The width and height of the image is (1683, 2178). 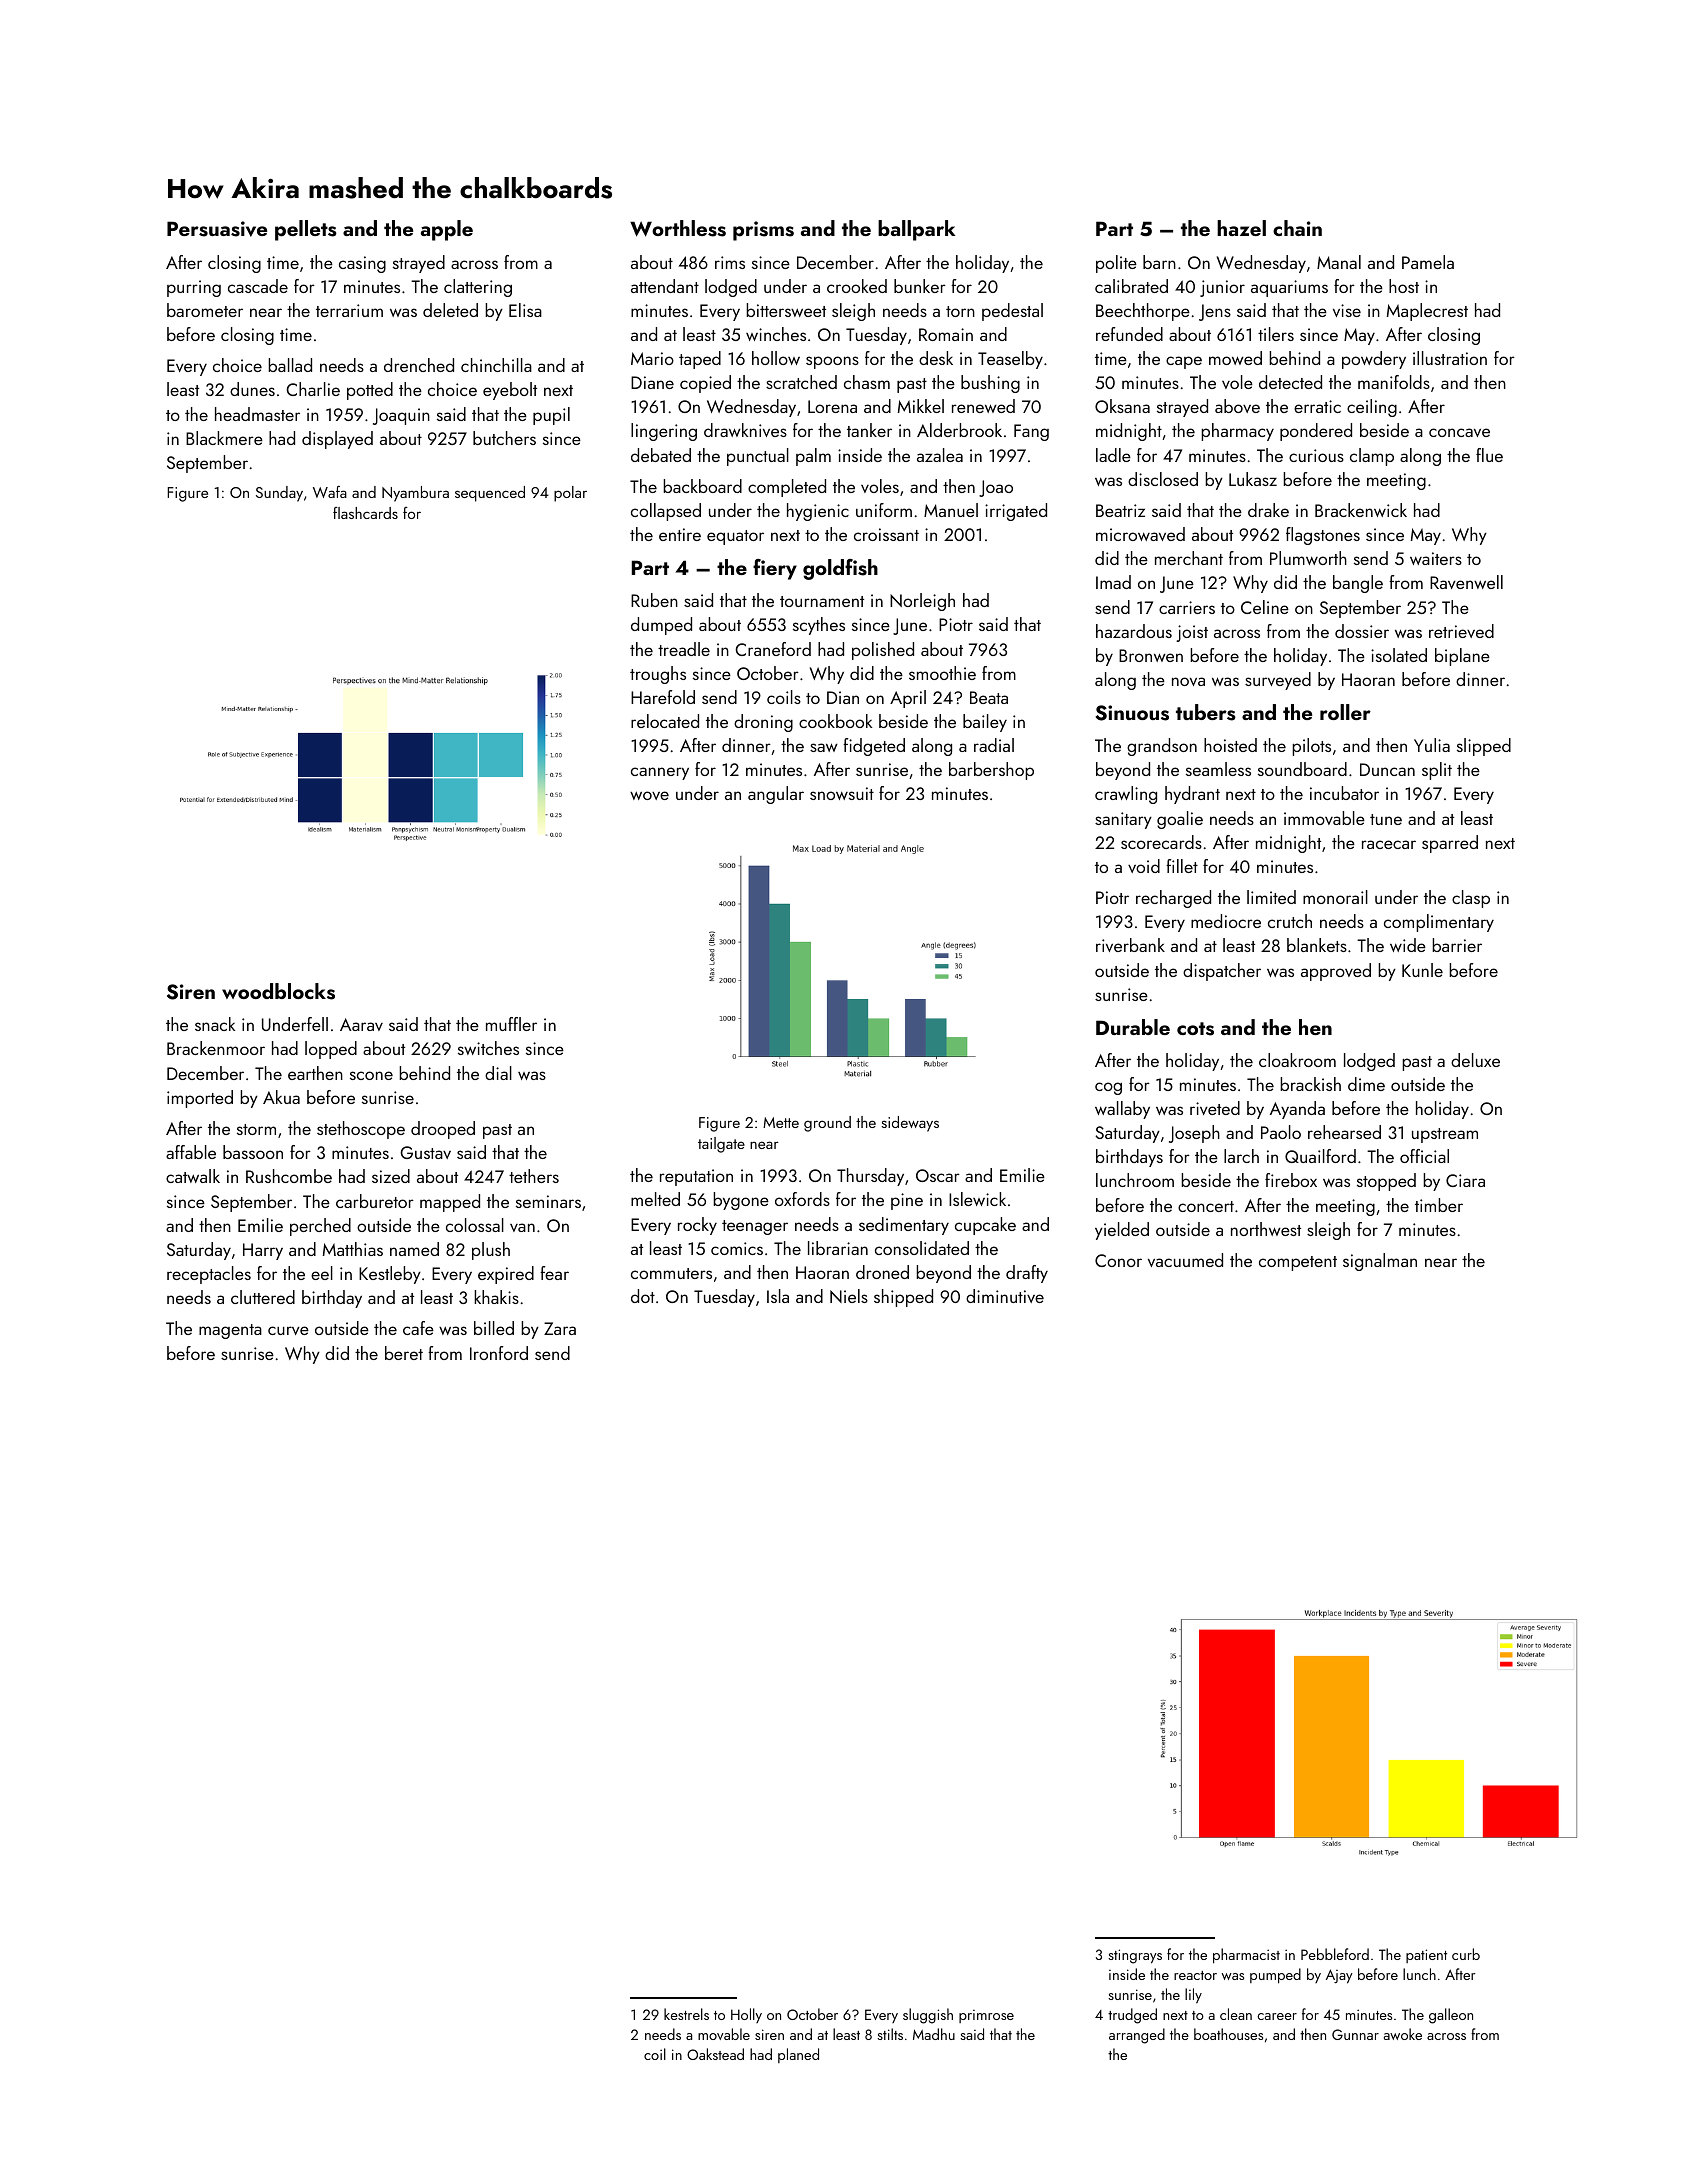 What do you see at coordinates (1222, 288) in the image?
I see `junior` at bounding box center [1222, 288].
